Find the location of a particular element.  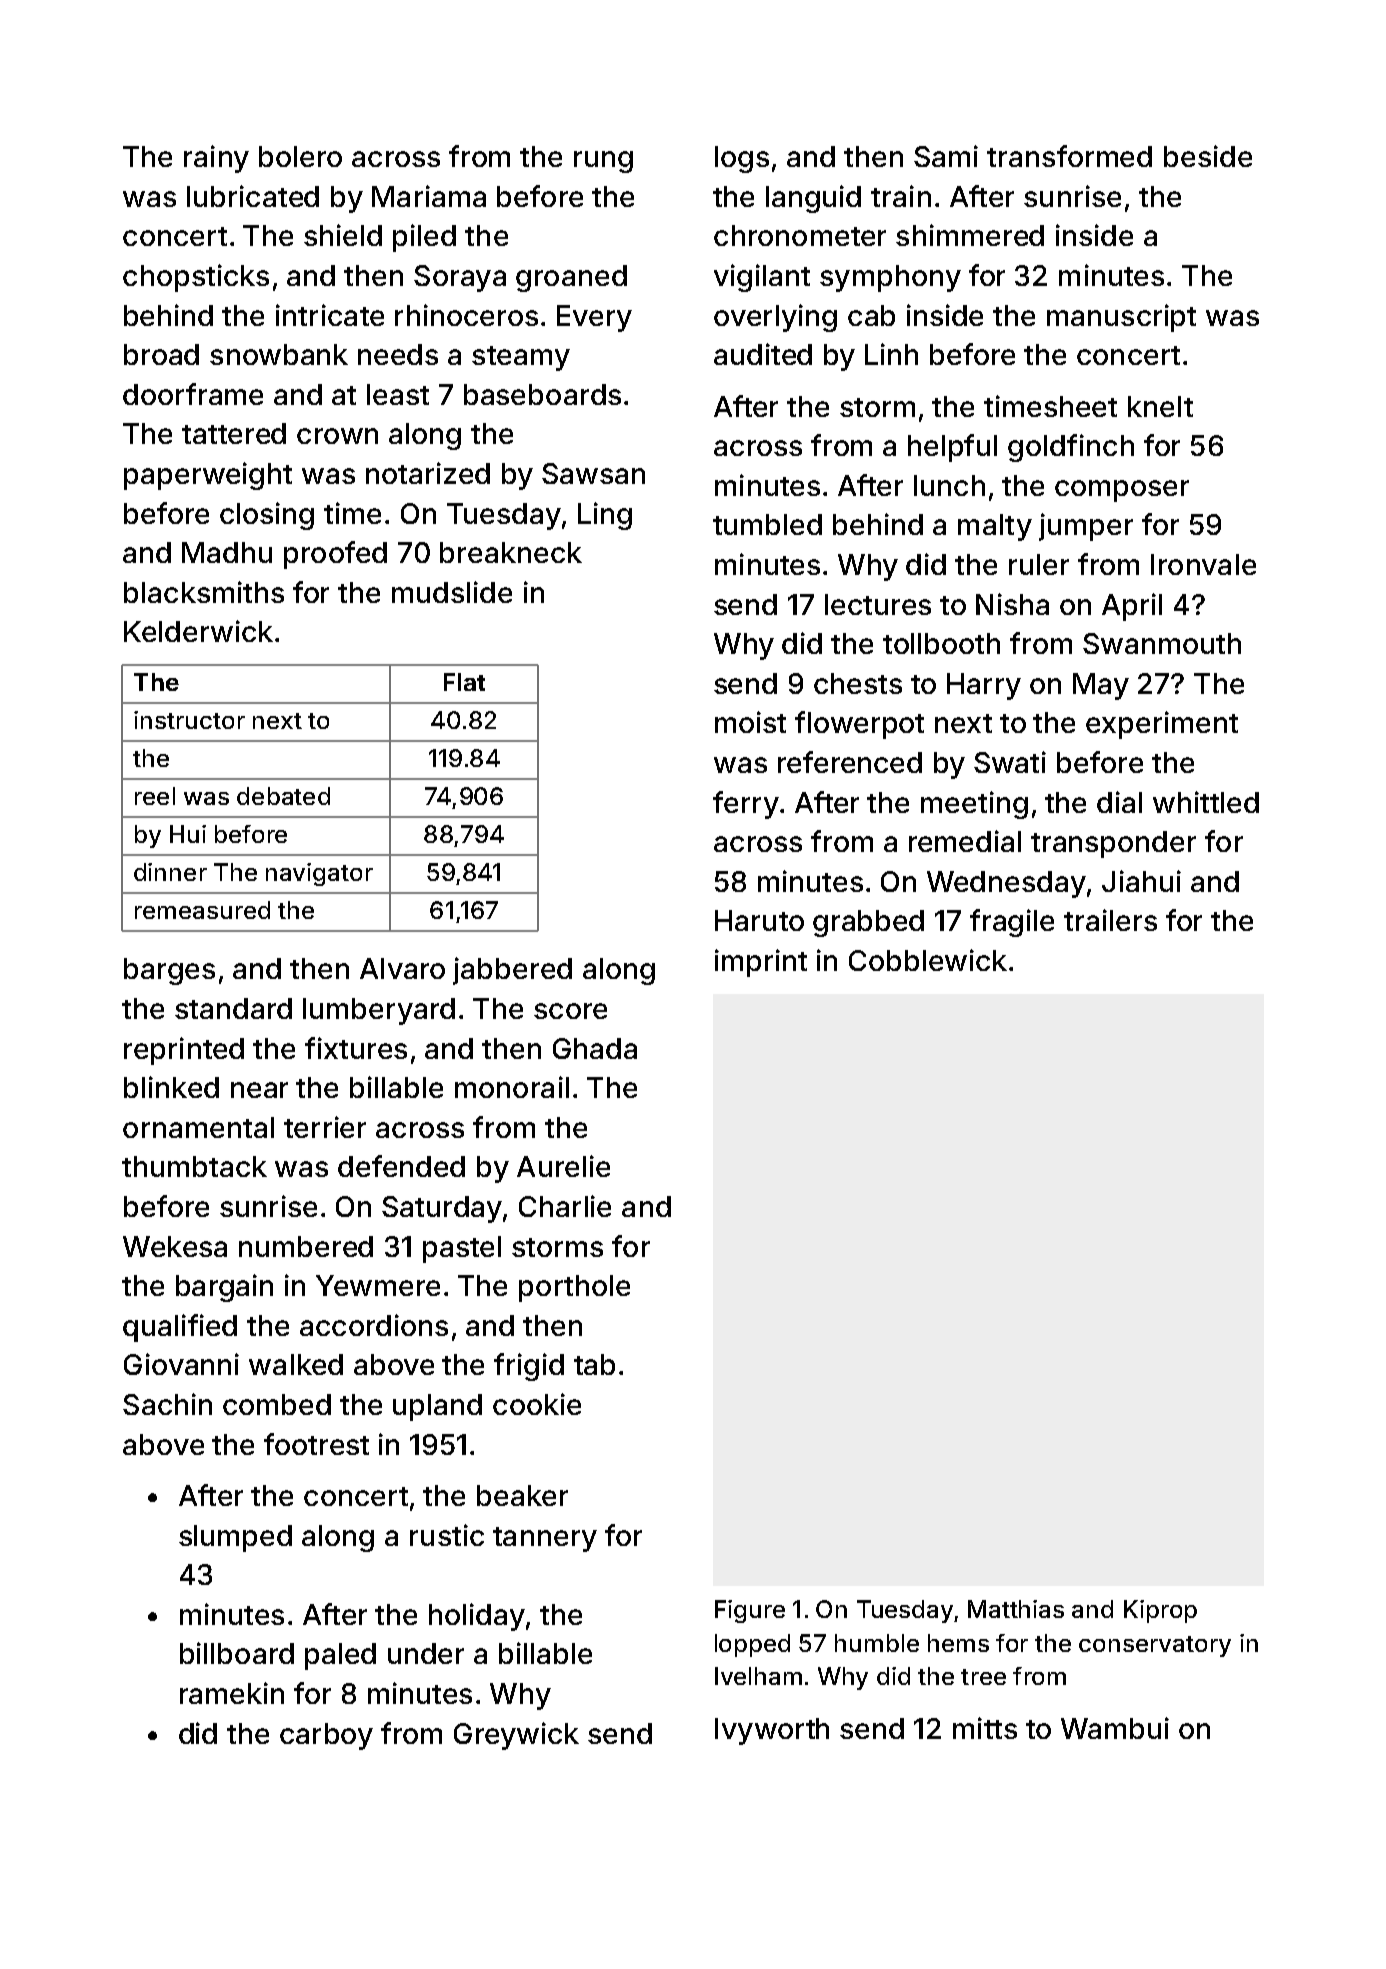

logs is located at coordinates (742, 159).
